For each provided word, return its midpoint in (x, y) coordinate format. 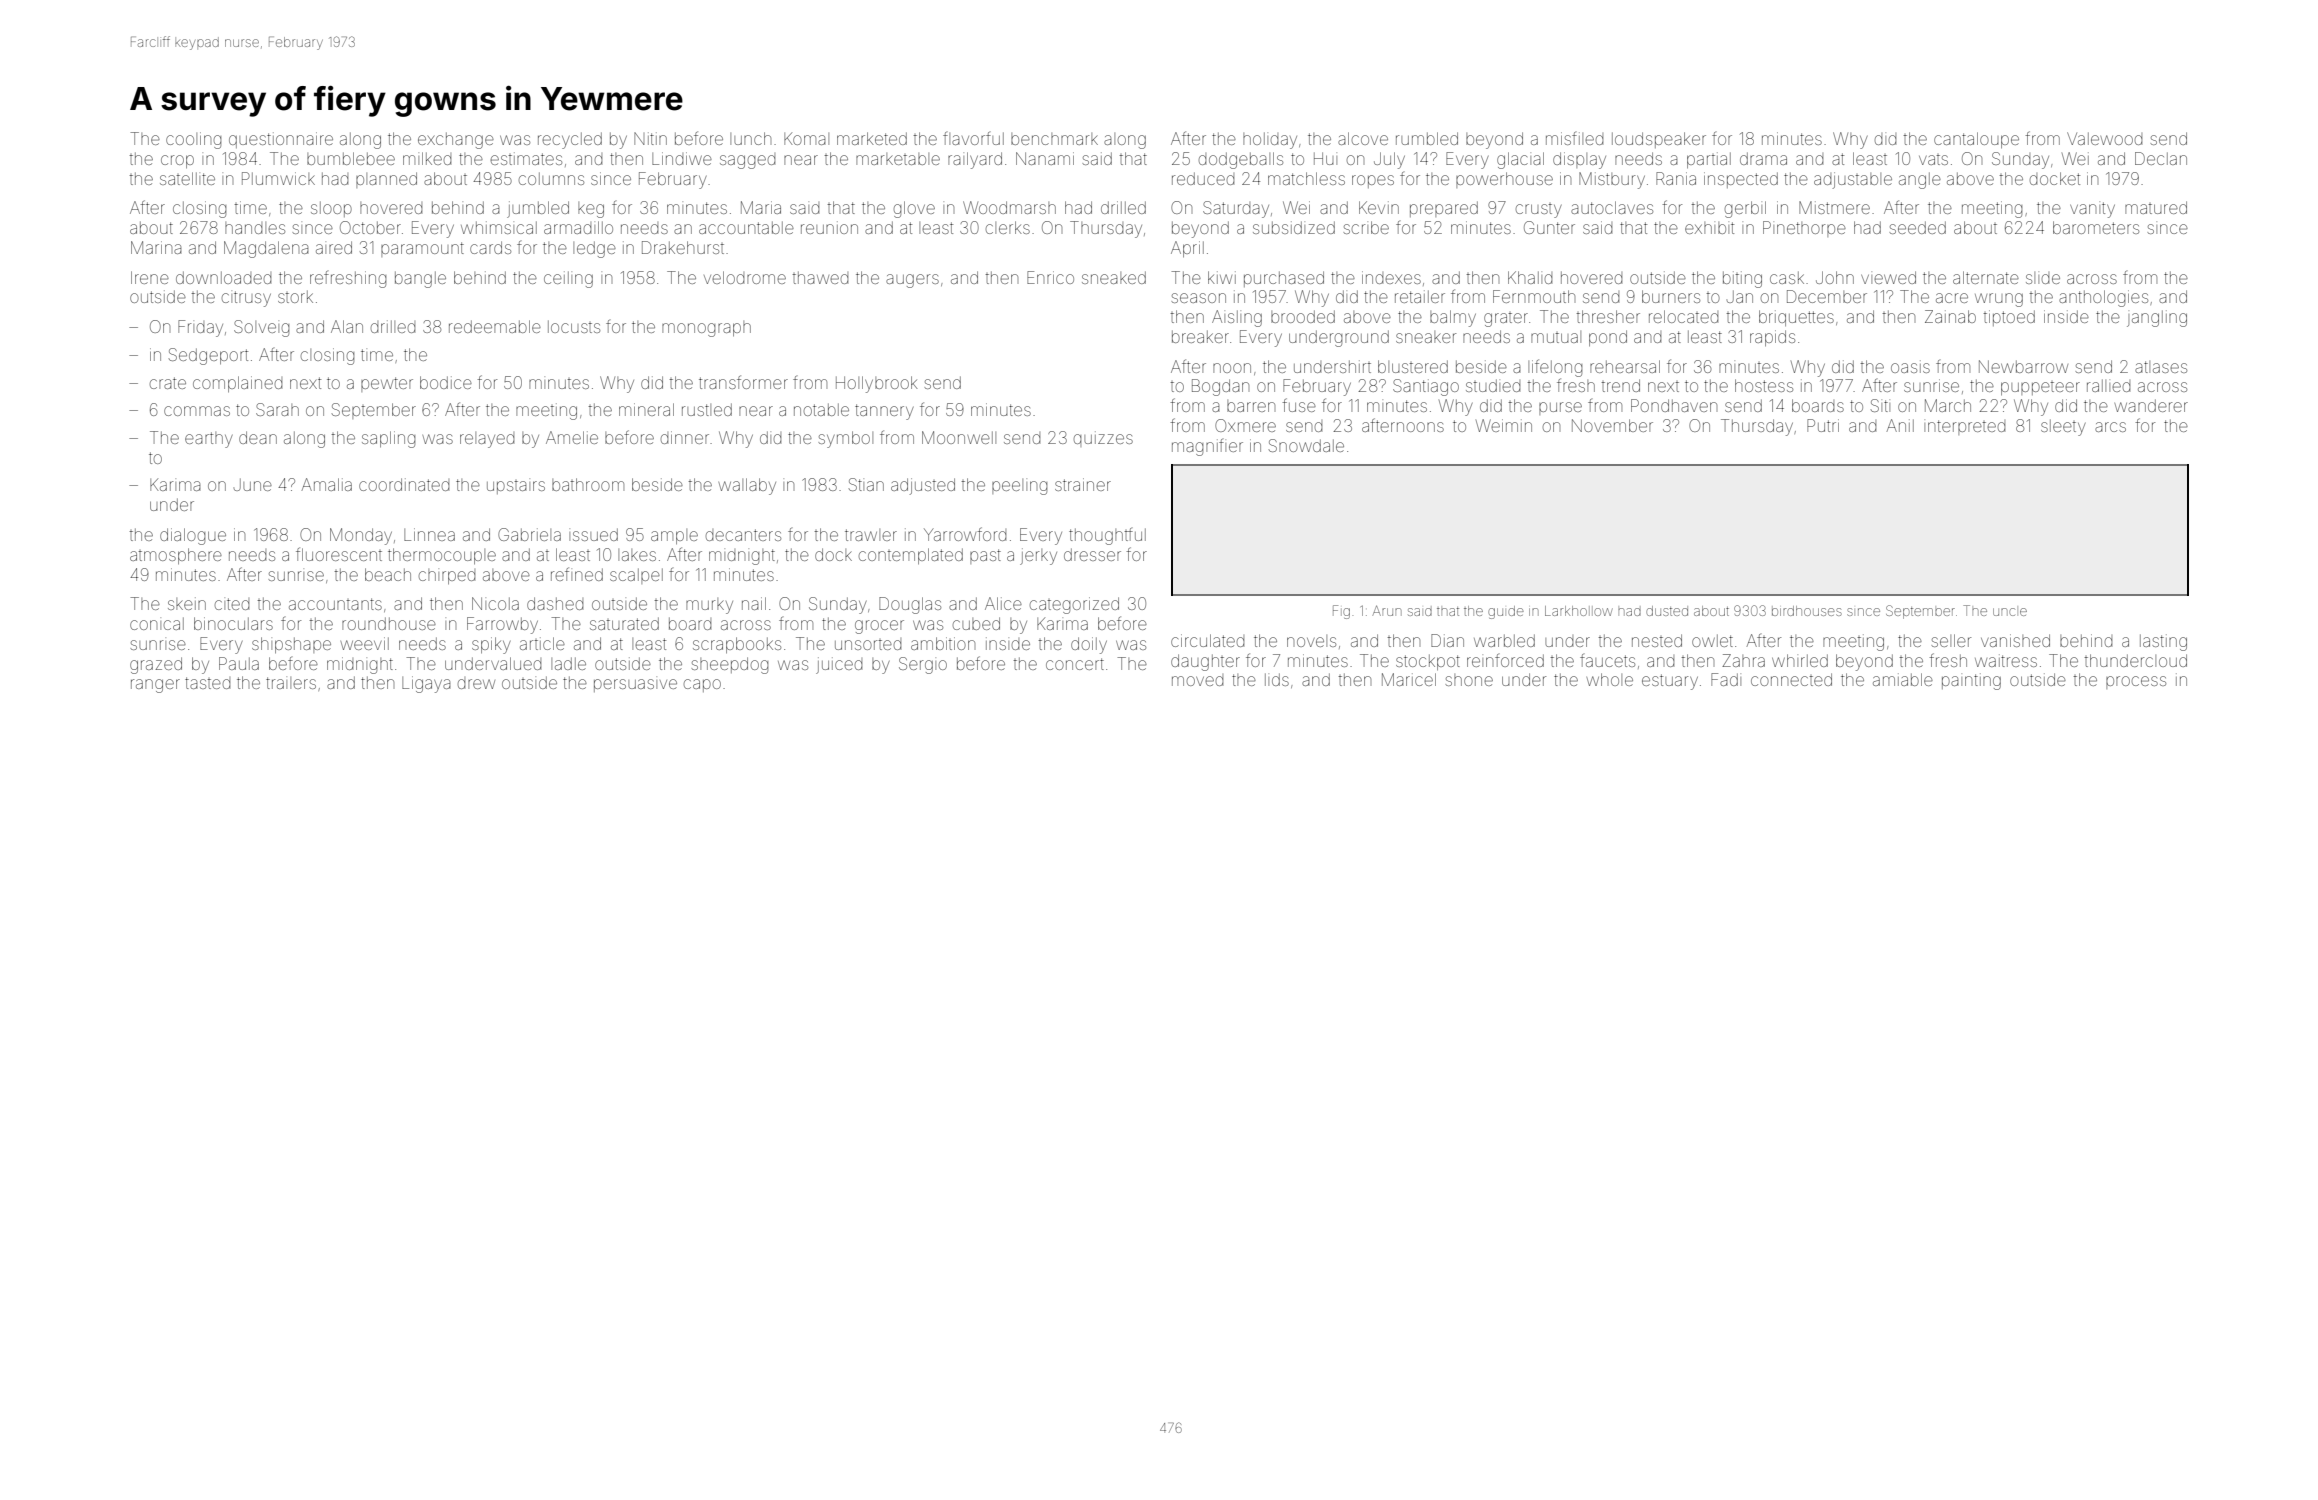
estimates (526, 158)
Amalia (326, 484)
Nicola (495, 603)
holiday (1270, 140)
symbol (845, 439)
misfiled (1574, 138)
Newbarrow (2023, 366)
